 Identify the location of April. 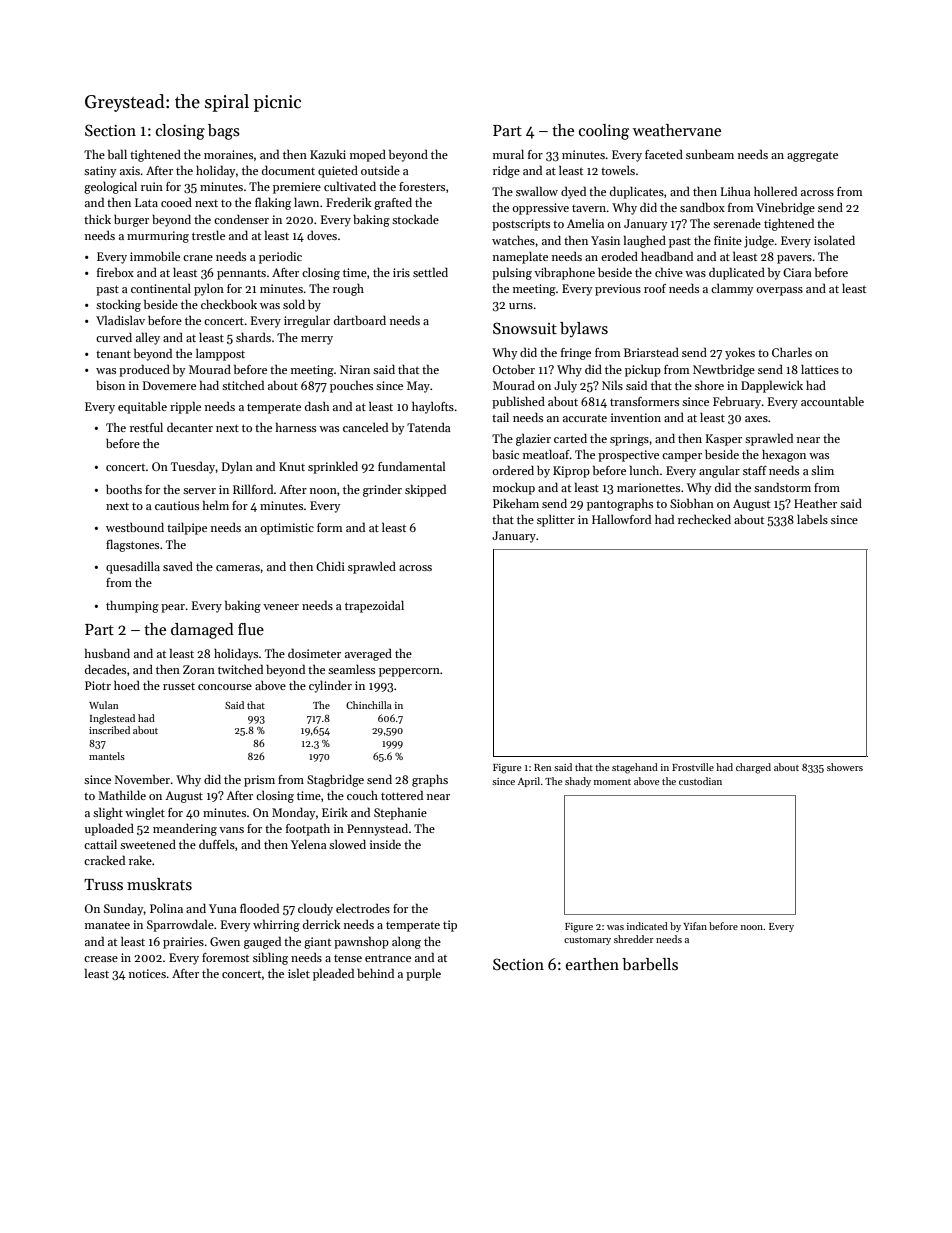
(529, 782).
